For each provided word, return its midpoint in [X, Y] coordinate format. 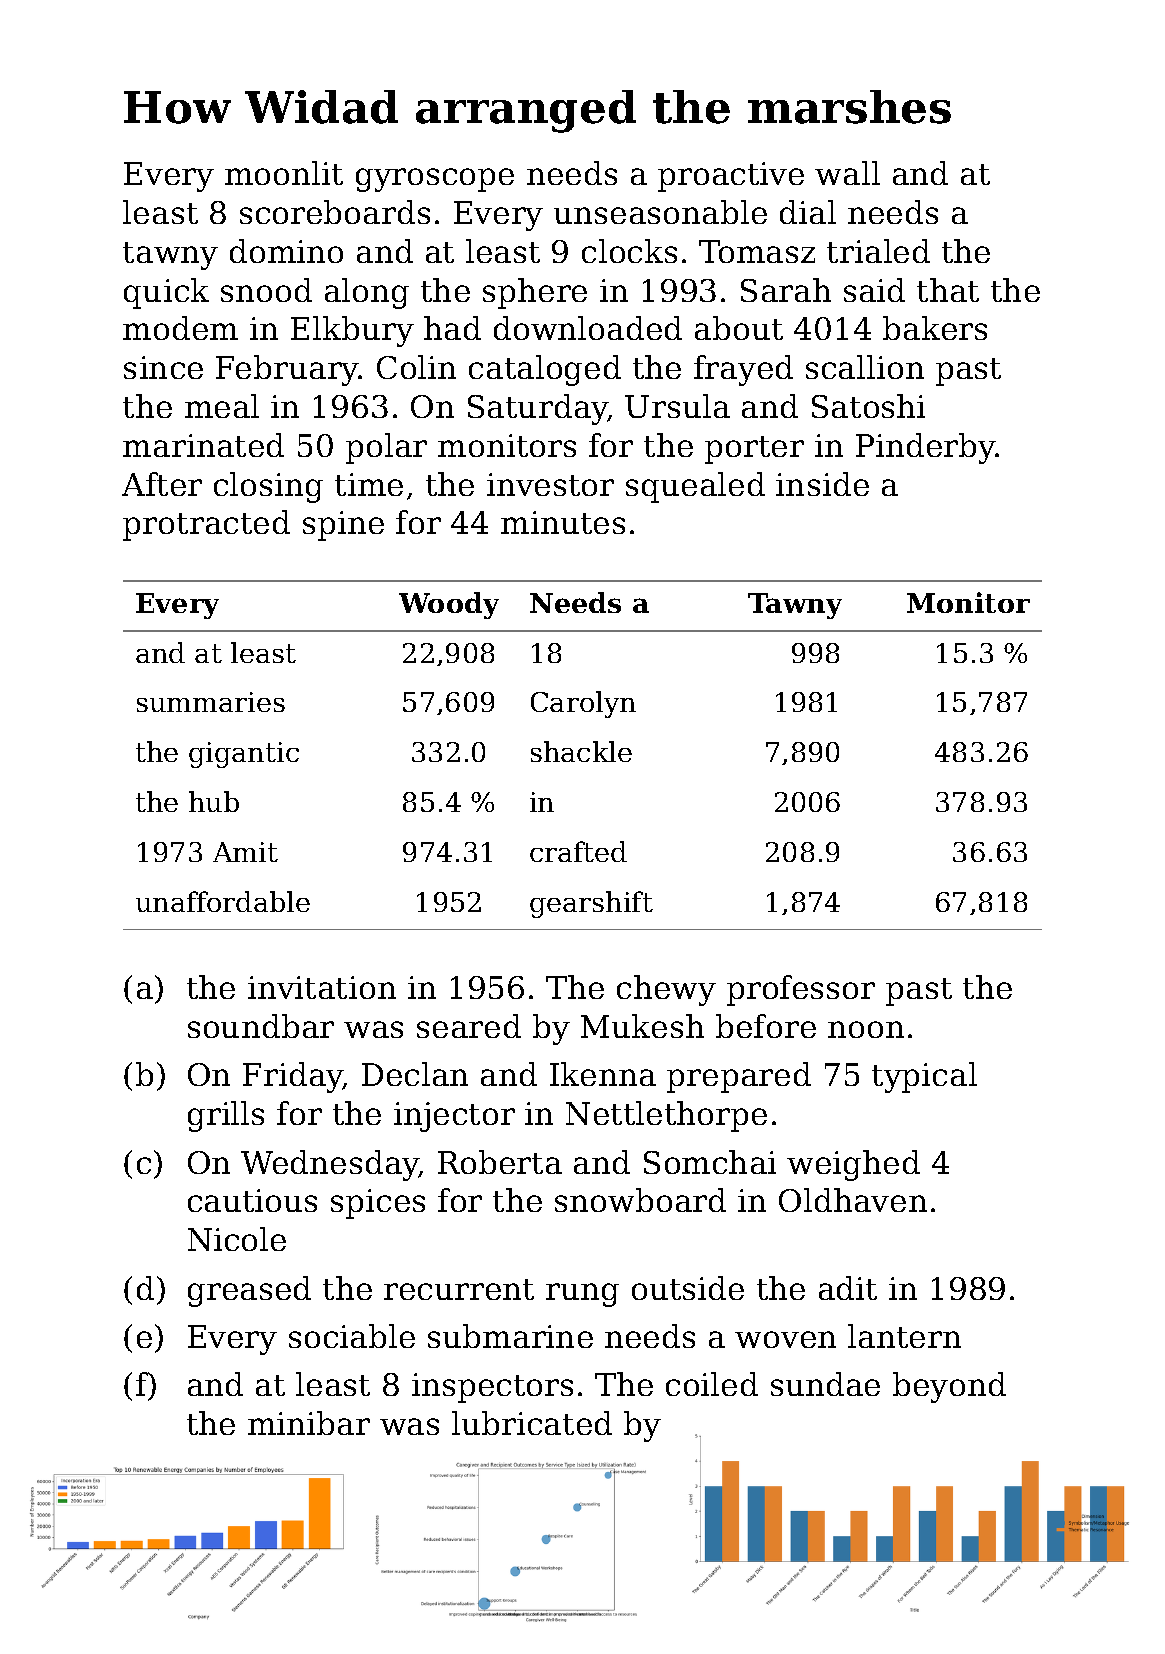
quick [166, 293]
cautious [252, 1200]
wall [847, 173]
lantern [904, 1336]
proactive [731, 177]
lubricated [532, 1423]
